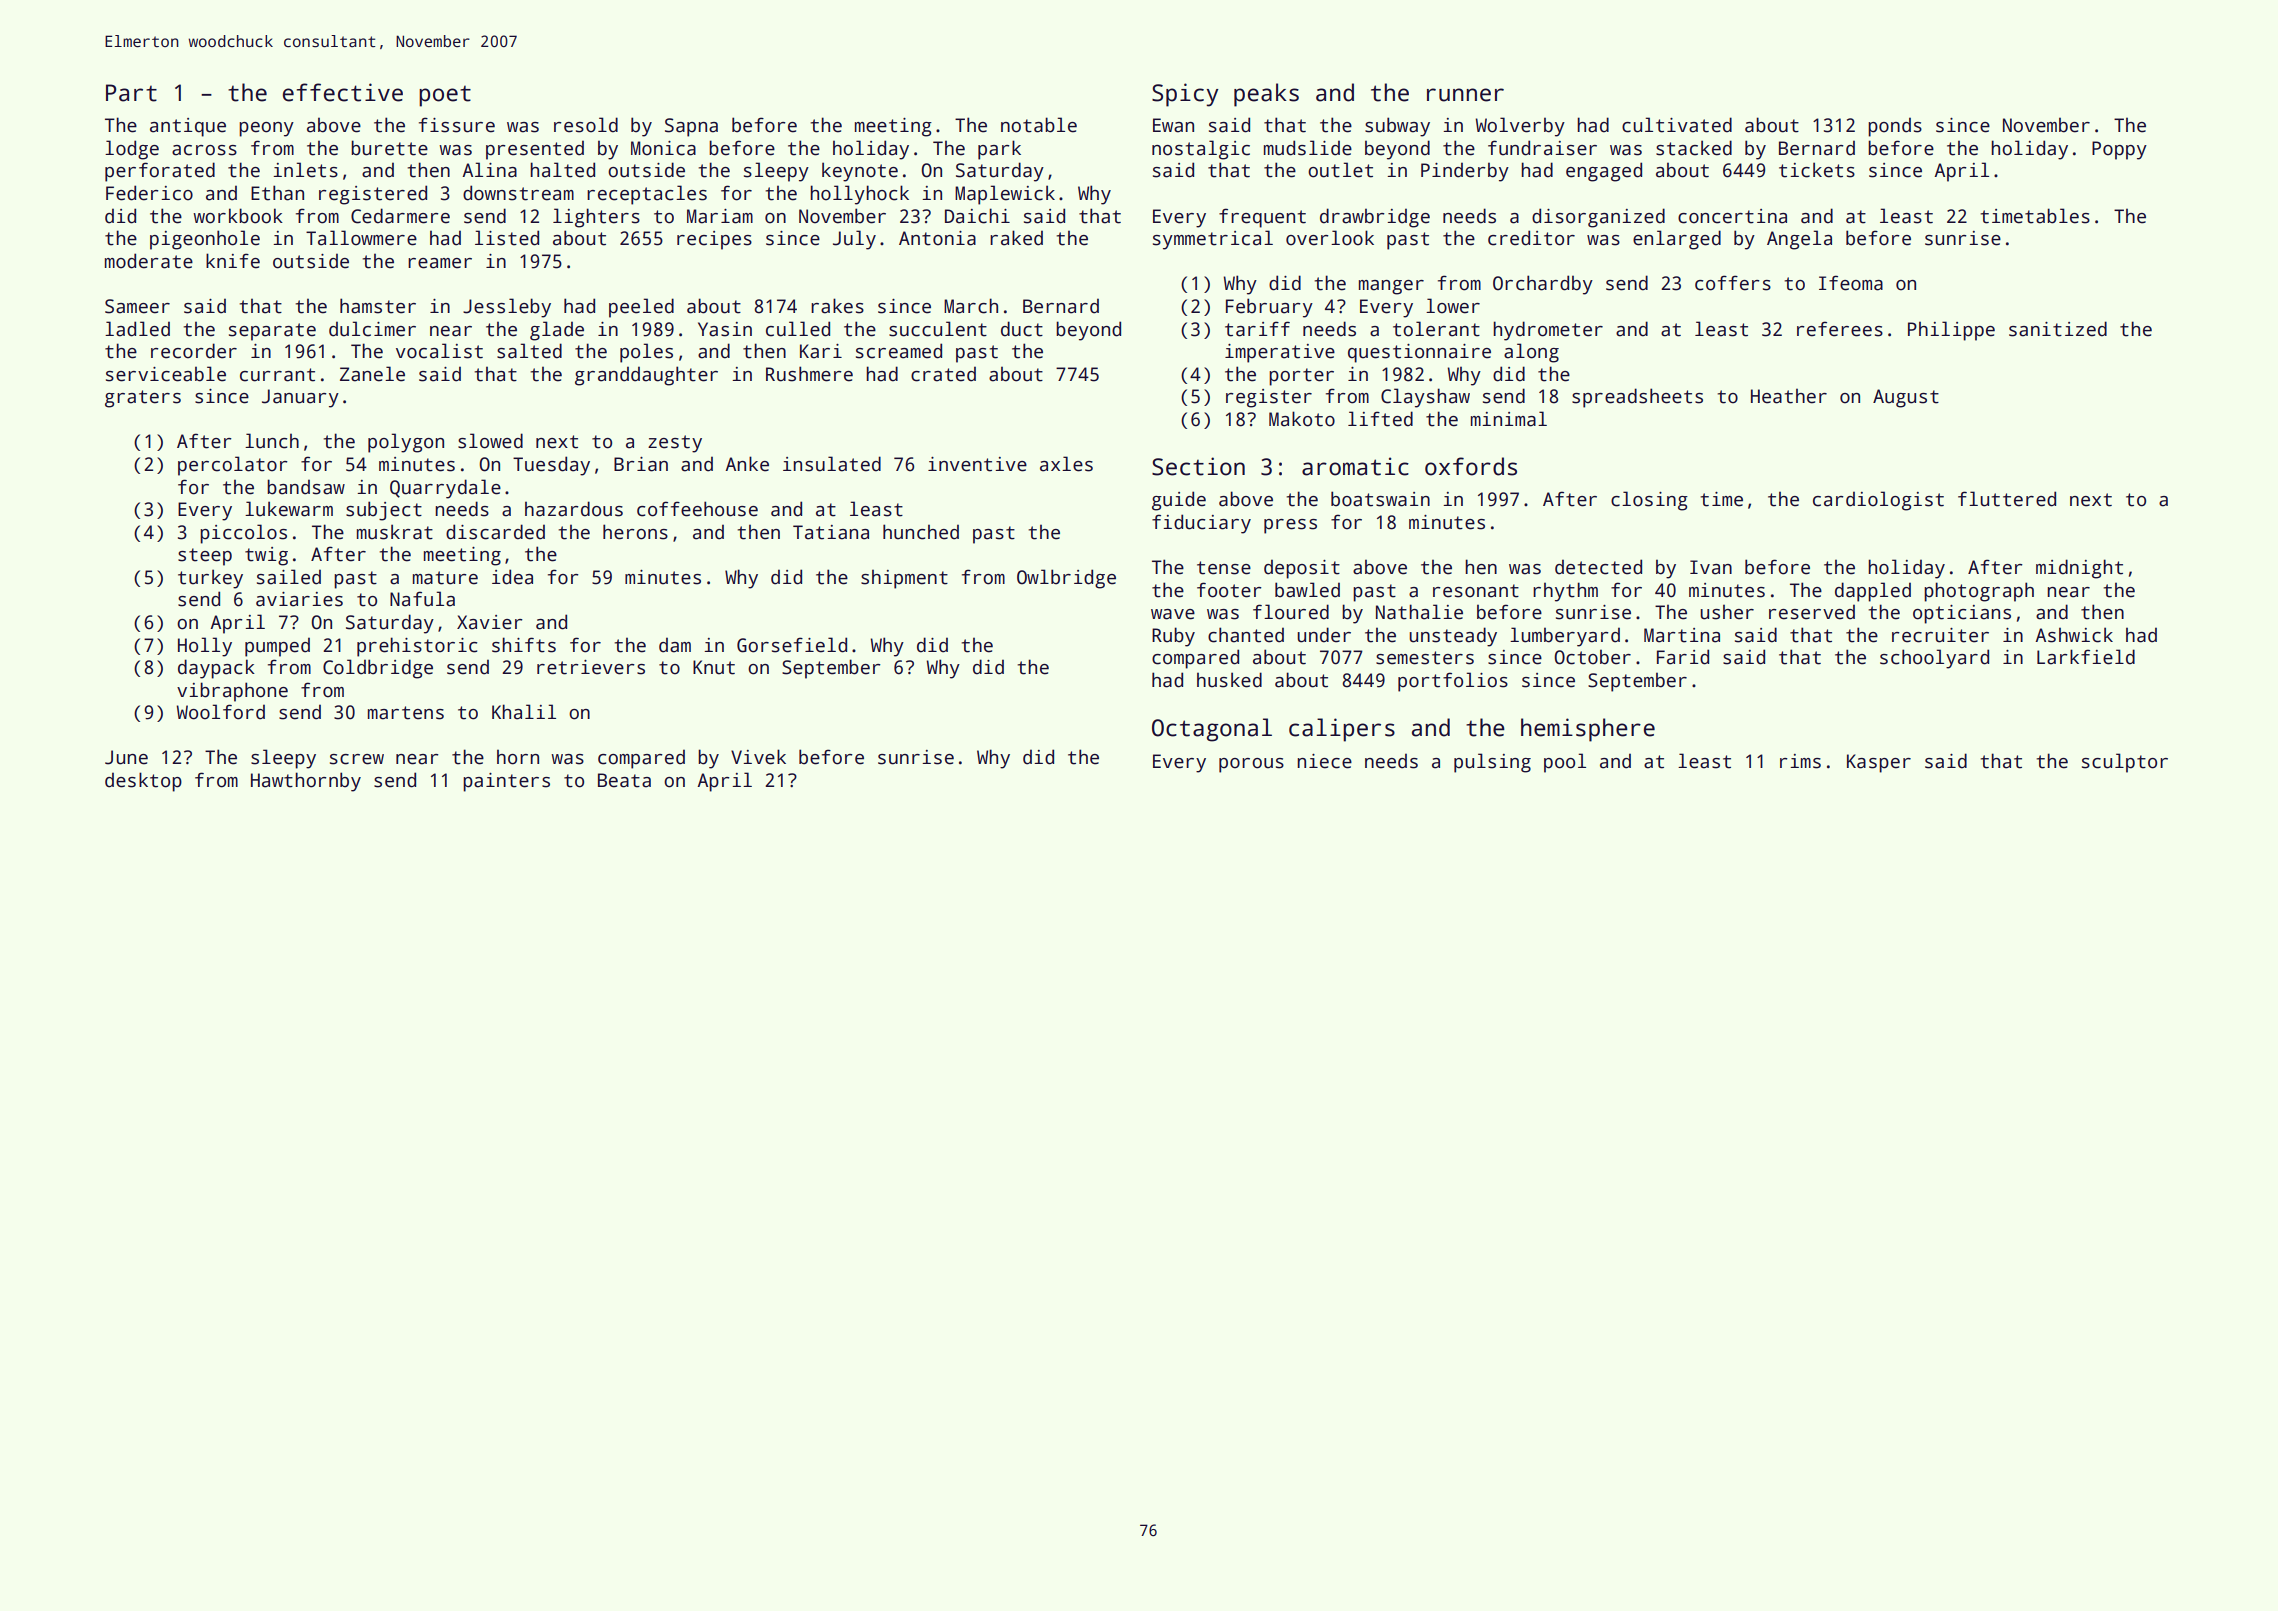 This screenshot has width=2278, height=1611. Describe the element at coordinates (1324, 761) in the screenshot. I see `niece` at that location.
